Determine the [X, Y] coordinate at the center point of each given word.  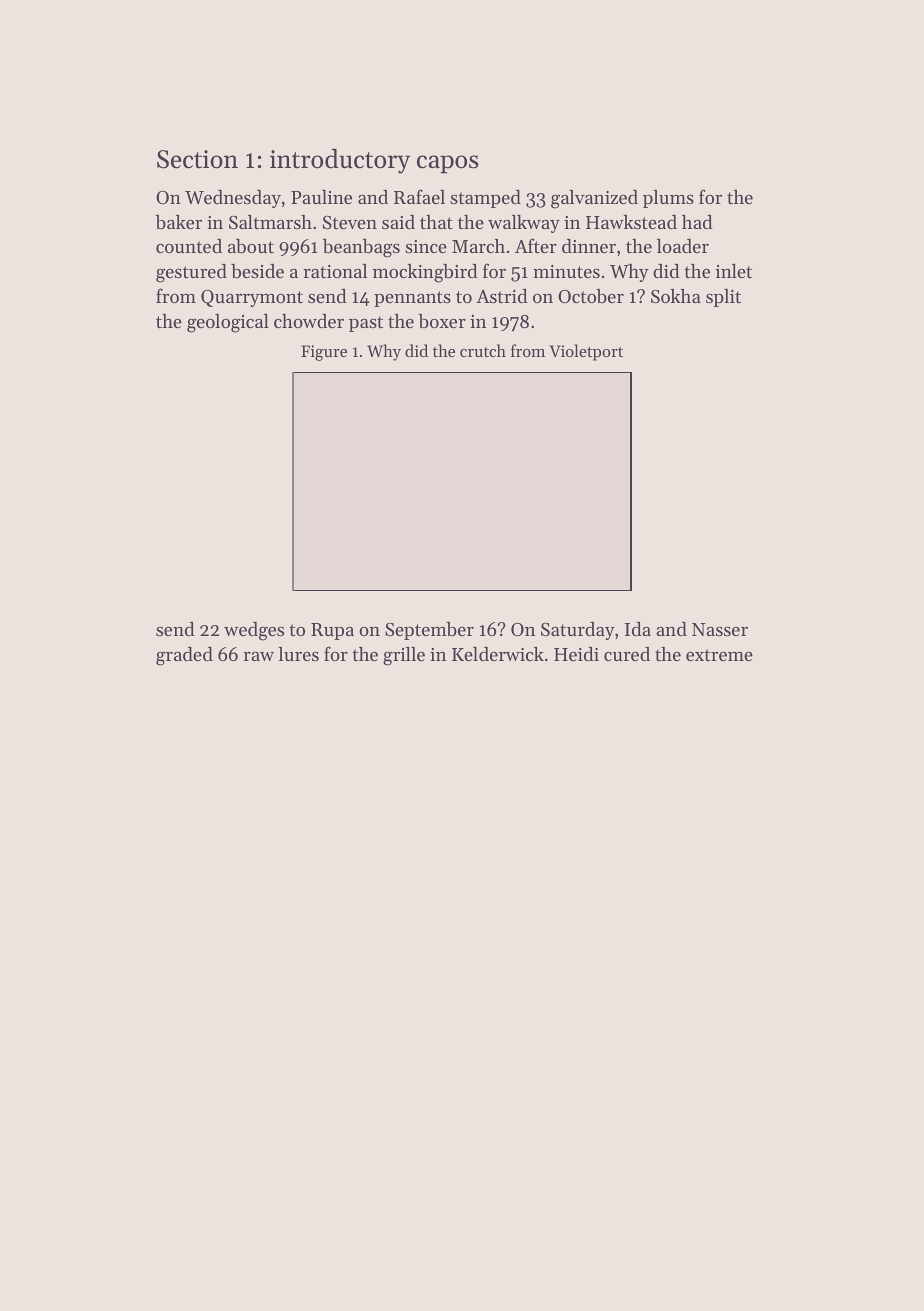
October [591, 296]
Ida [638, 629]
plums [668, 199]
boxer [442, 321]
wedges [254, 631]
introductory [340, 161]
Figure [324, 353]
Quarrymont [252, 298]
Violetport [586, 352]
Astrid [502, 296]
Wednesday [233, 199]
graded [184, 656]
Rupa [332, 631]
